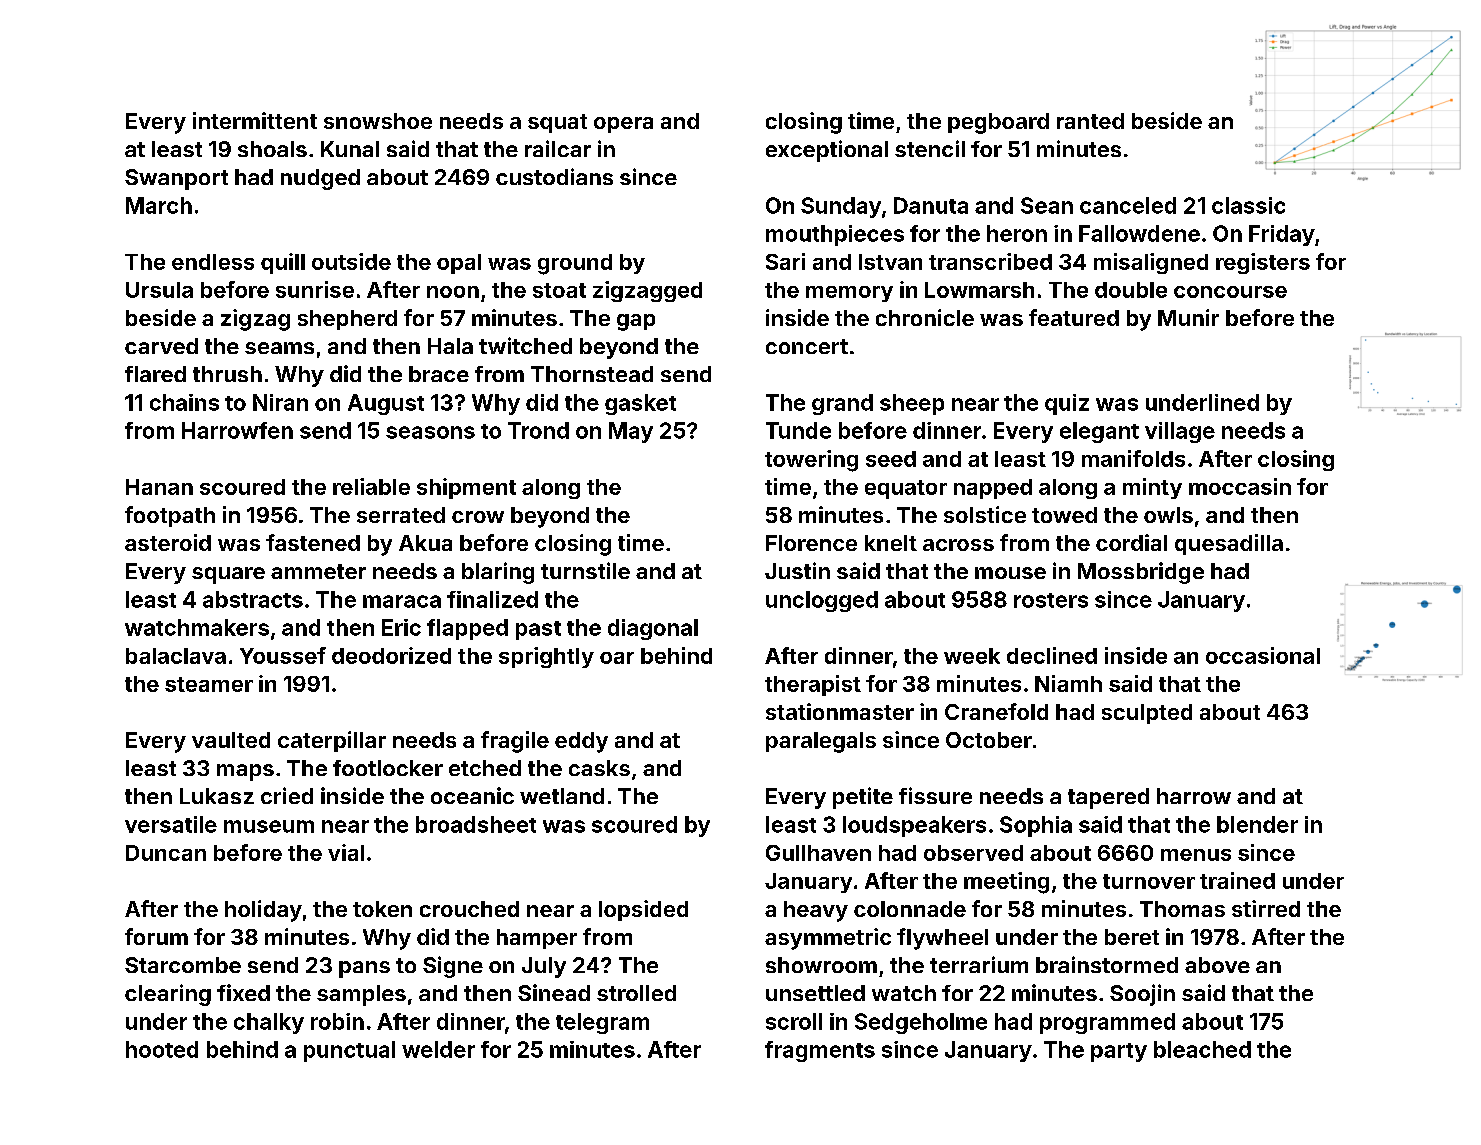 The height and width of the document is (1145, 1481). What do you see at coordinates (585, 570) in the document?
I see `turnstile` at bounding box center [585, 570].
